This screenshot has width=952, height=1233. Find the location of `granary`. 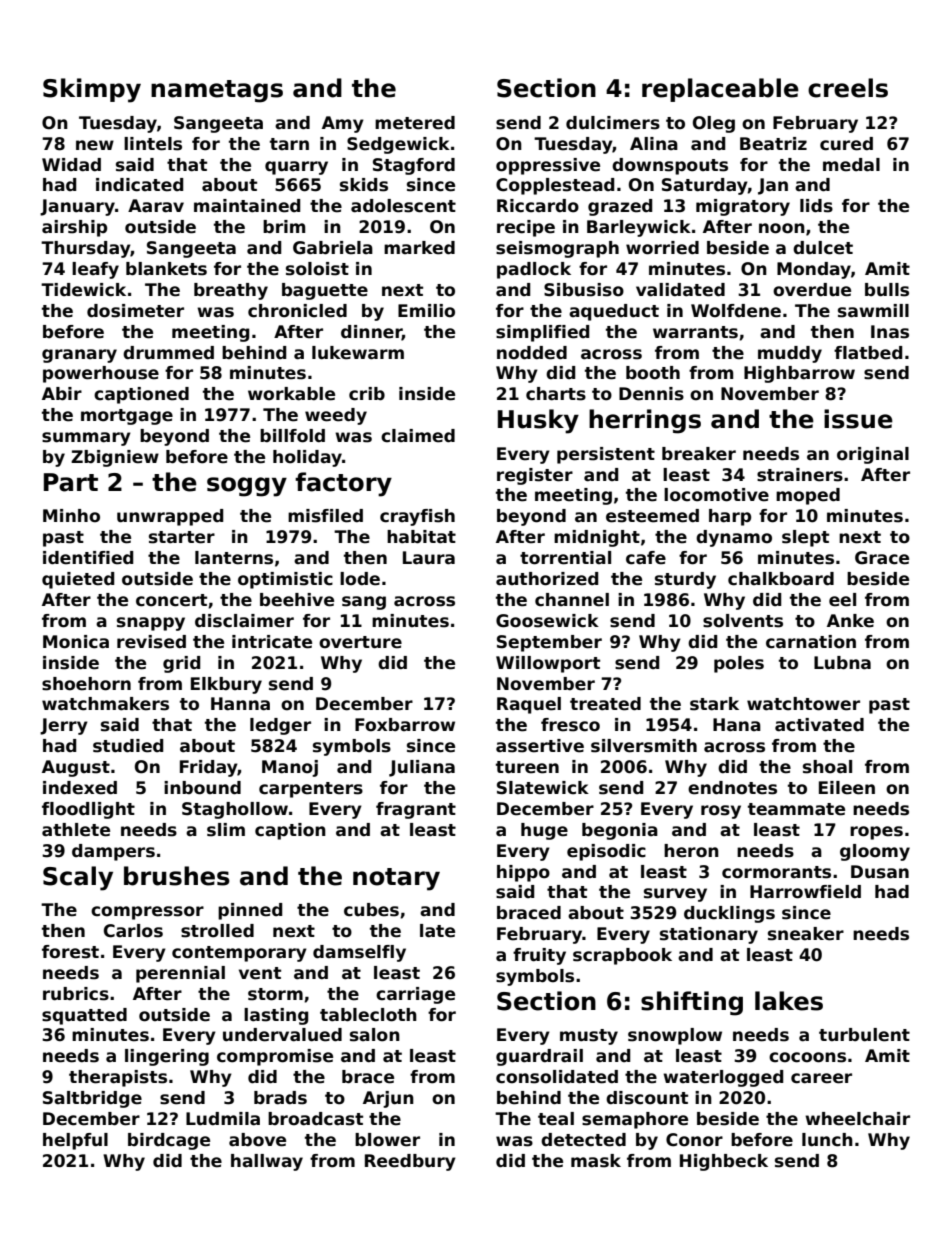

granary is located at coordinates (79, 356).
